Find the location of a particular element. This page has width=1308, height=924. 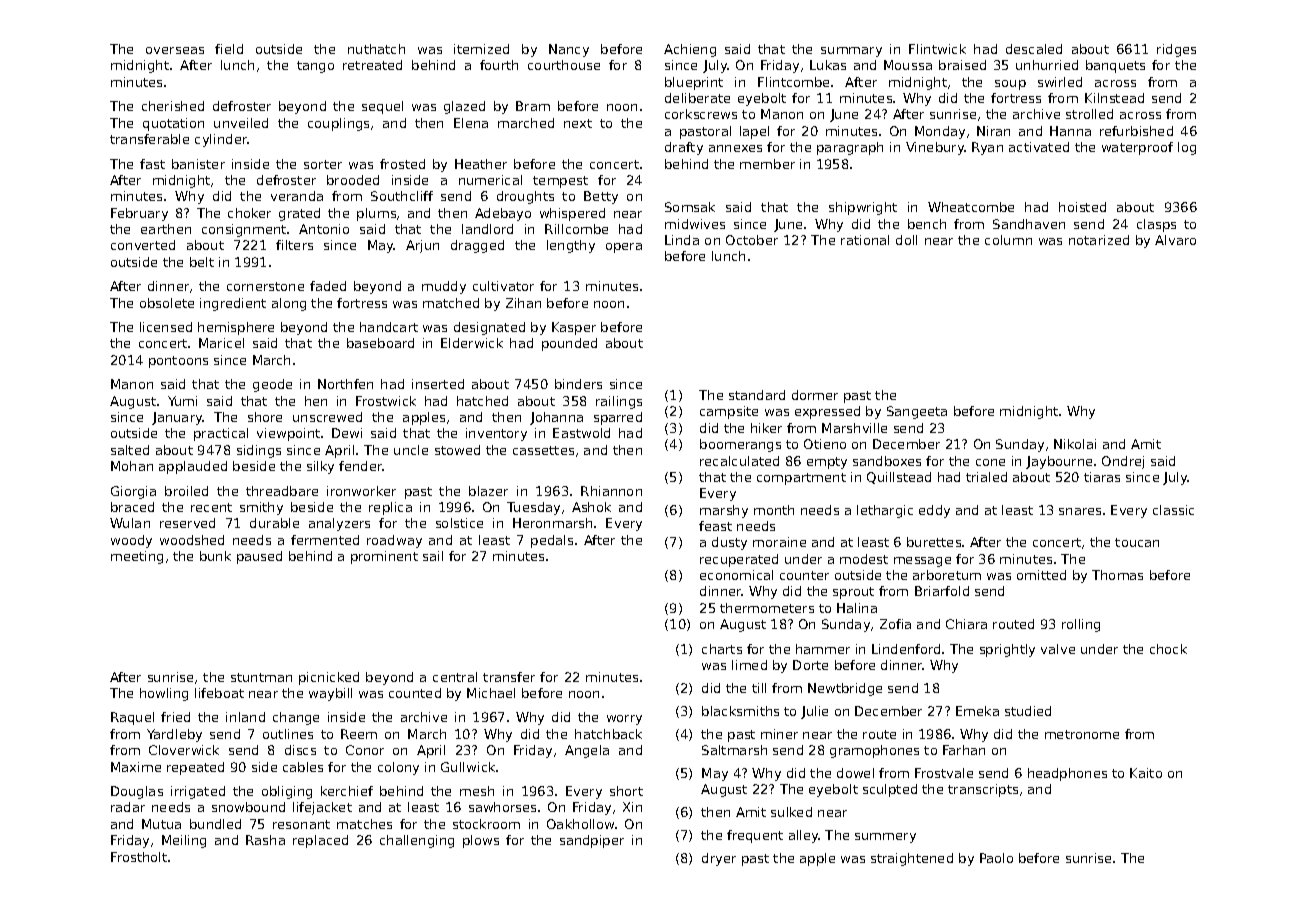

field is located at coordinates (229, 49).
